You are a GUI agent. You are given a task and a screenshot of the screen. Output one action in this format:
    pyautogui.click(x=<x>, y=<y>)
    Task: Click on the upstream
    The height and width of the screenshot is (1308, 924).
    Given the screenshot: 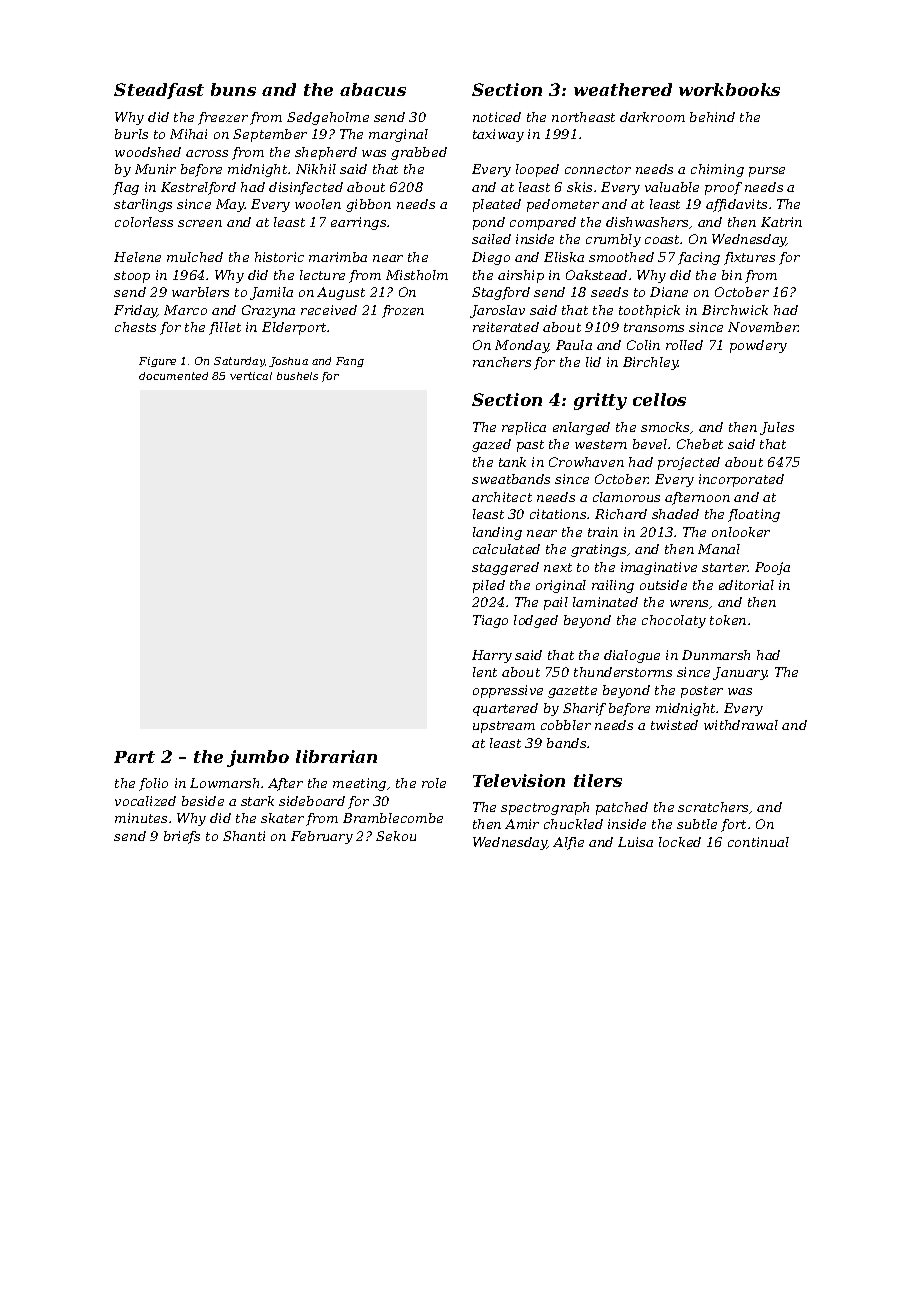 What is the action you would take?
    pyautogui.click(x=504, y=727)
